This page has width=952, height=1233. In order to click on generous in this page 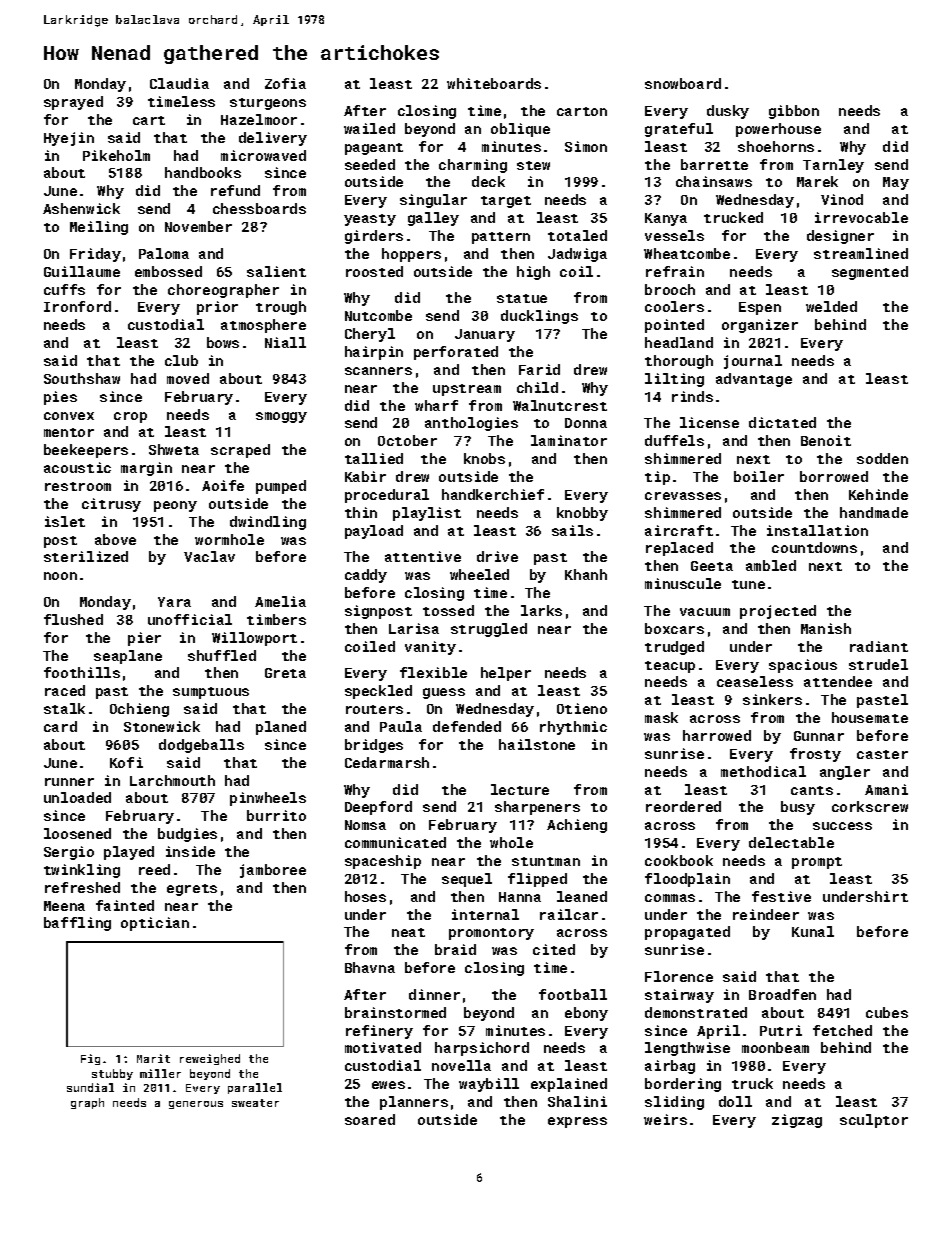, I will do `click(196, 1105)`.
